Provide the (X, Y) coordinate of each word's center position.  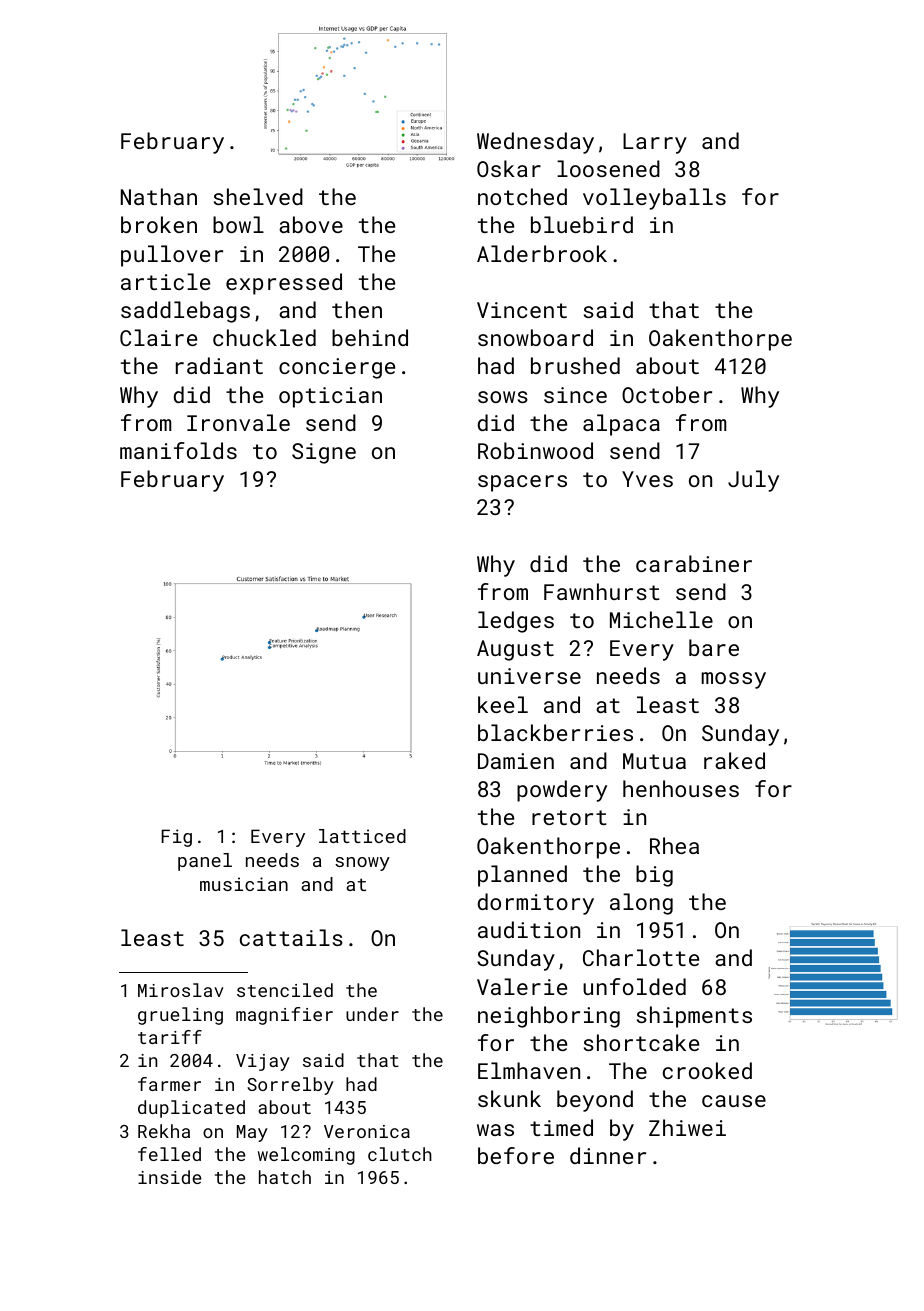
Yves (647, 479)
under (372, 1014)
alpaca (621, 425)
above (311, 224)
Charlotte (641, 957)
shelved (258, 196)
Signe (324, 453)
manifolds (178, 450)
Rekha (164, 1131)
